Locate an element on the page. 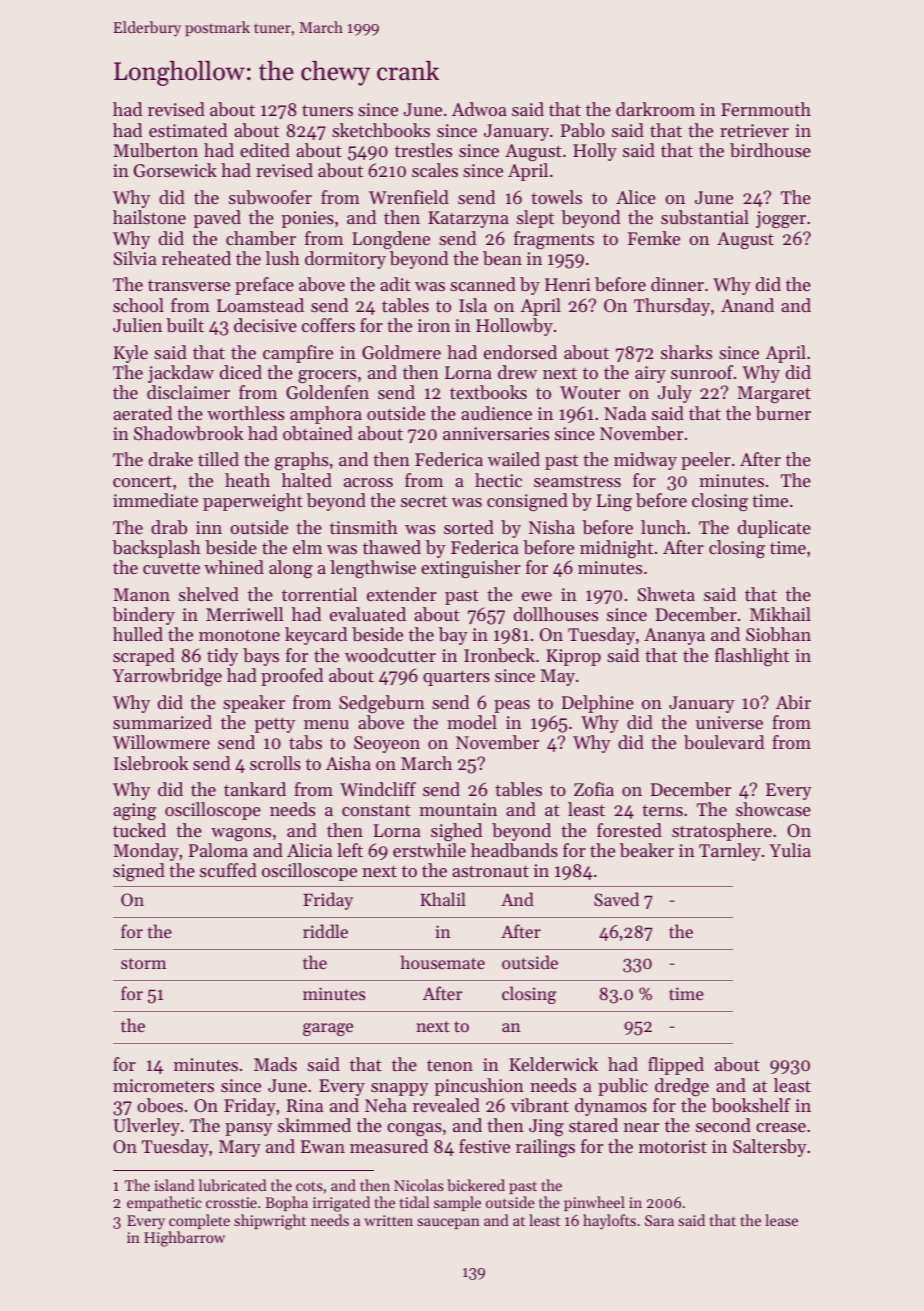  Anand is located at coordinates (747, 305).
